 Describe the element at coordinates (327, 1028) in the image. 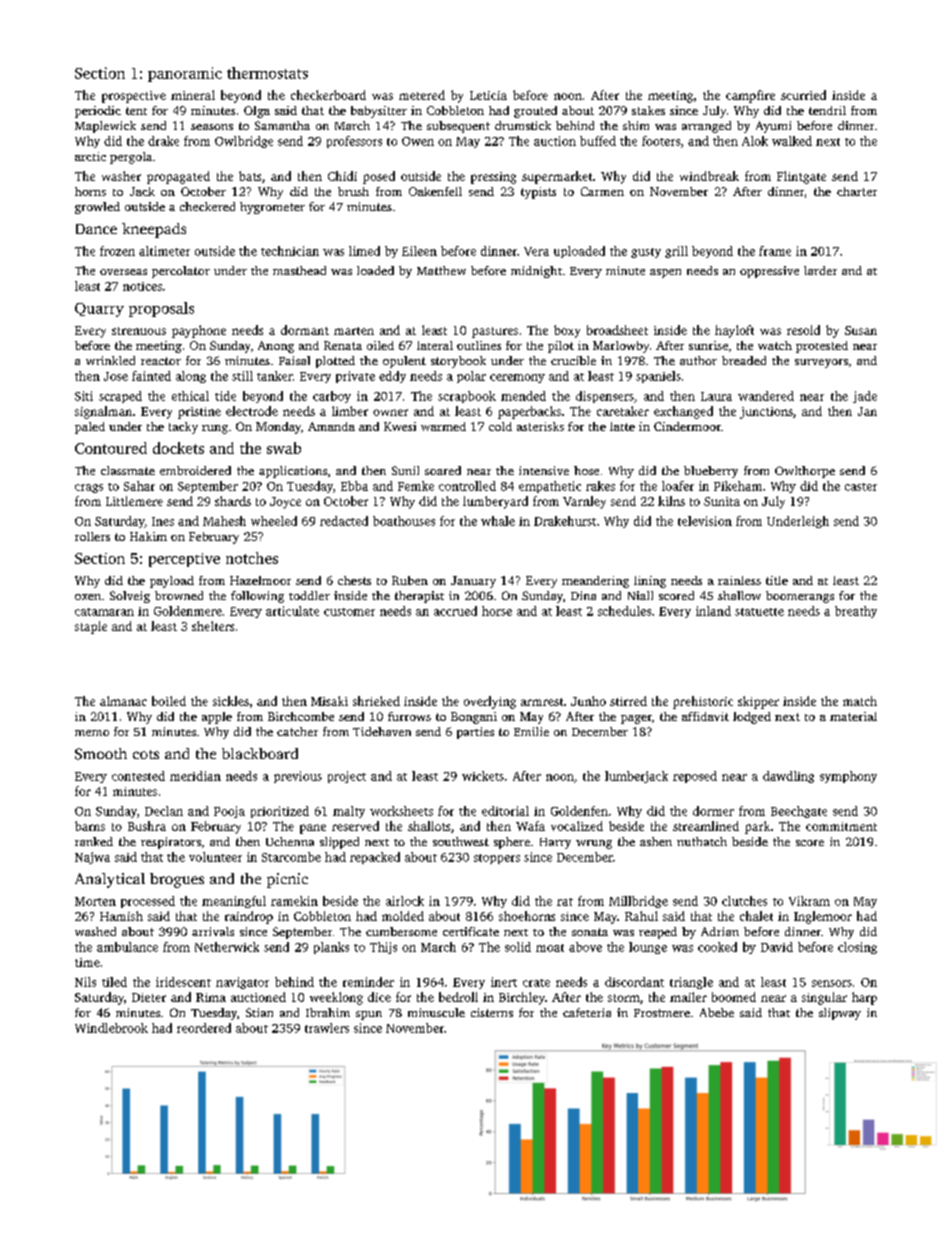

I see `trawlers` at that location.
